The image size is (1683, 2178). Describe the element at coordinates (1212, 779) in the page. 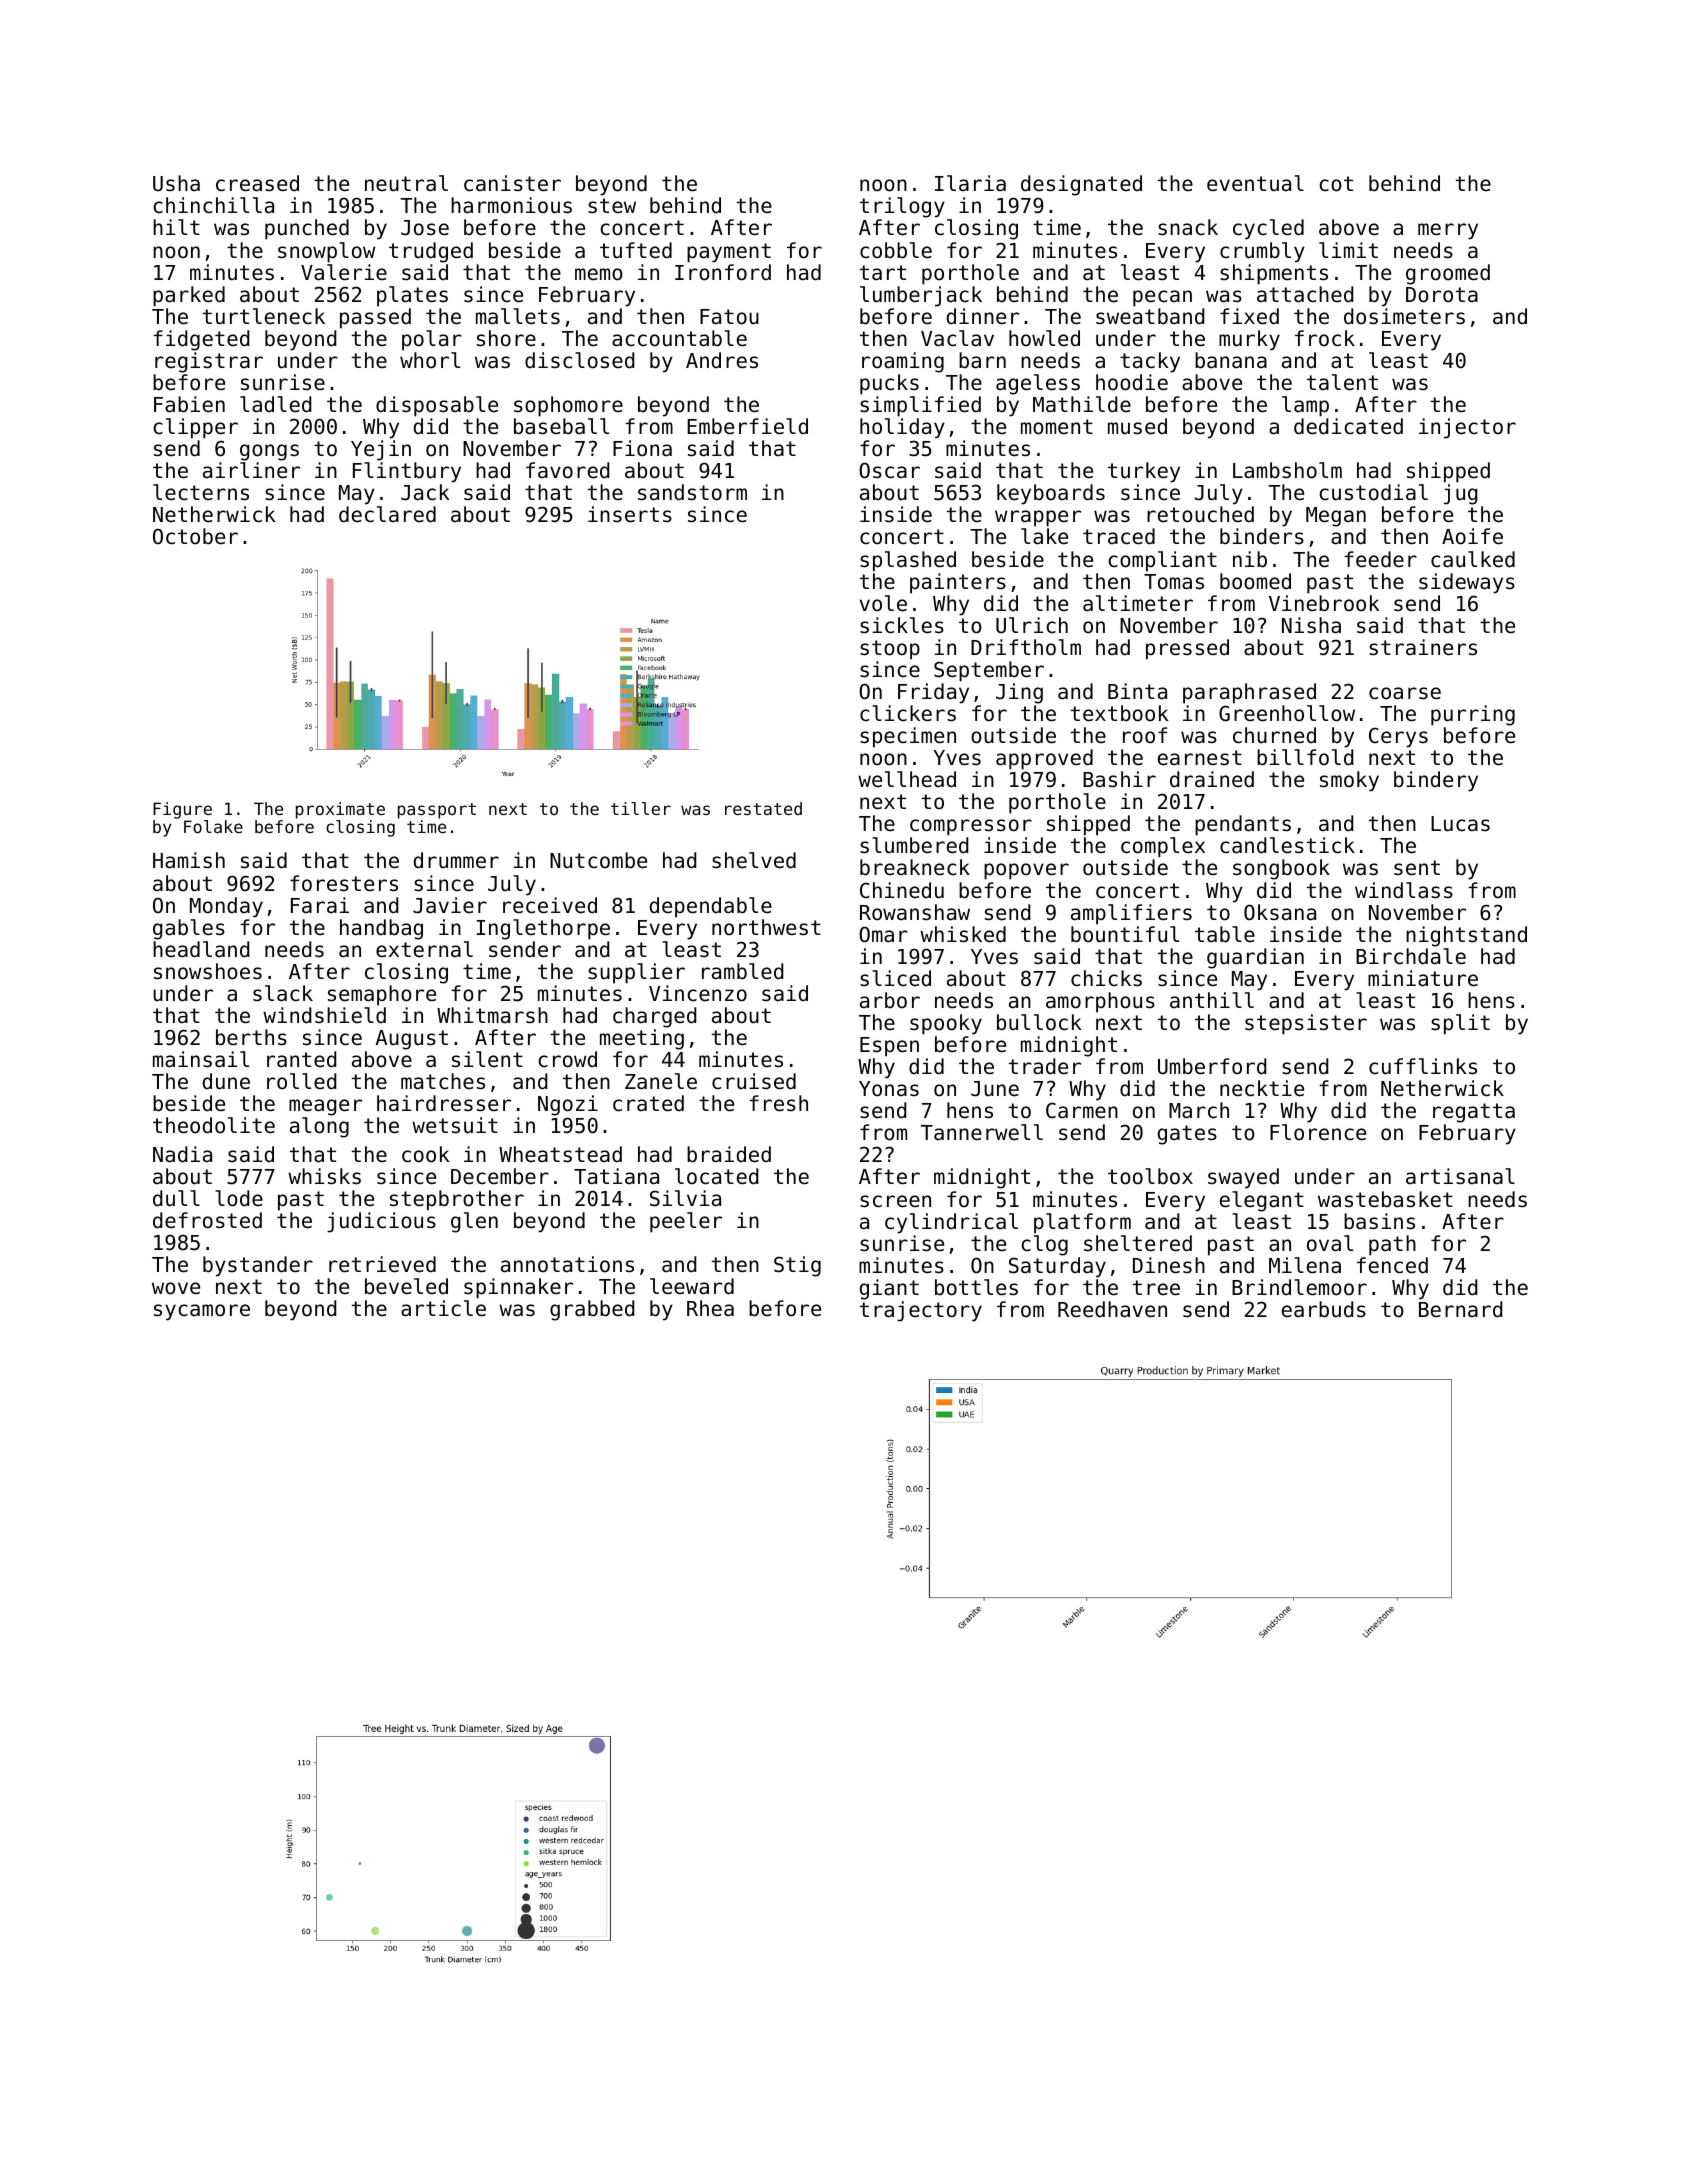

I see `drained` at that location.
